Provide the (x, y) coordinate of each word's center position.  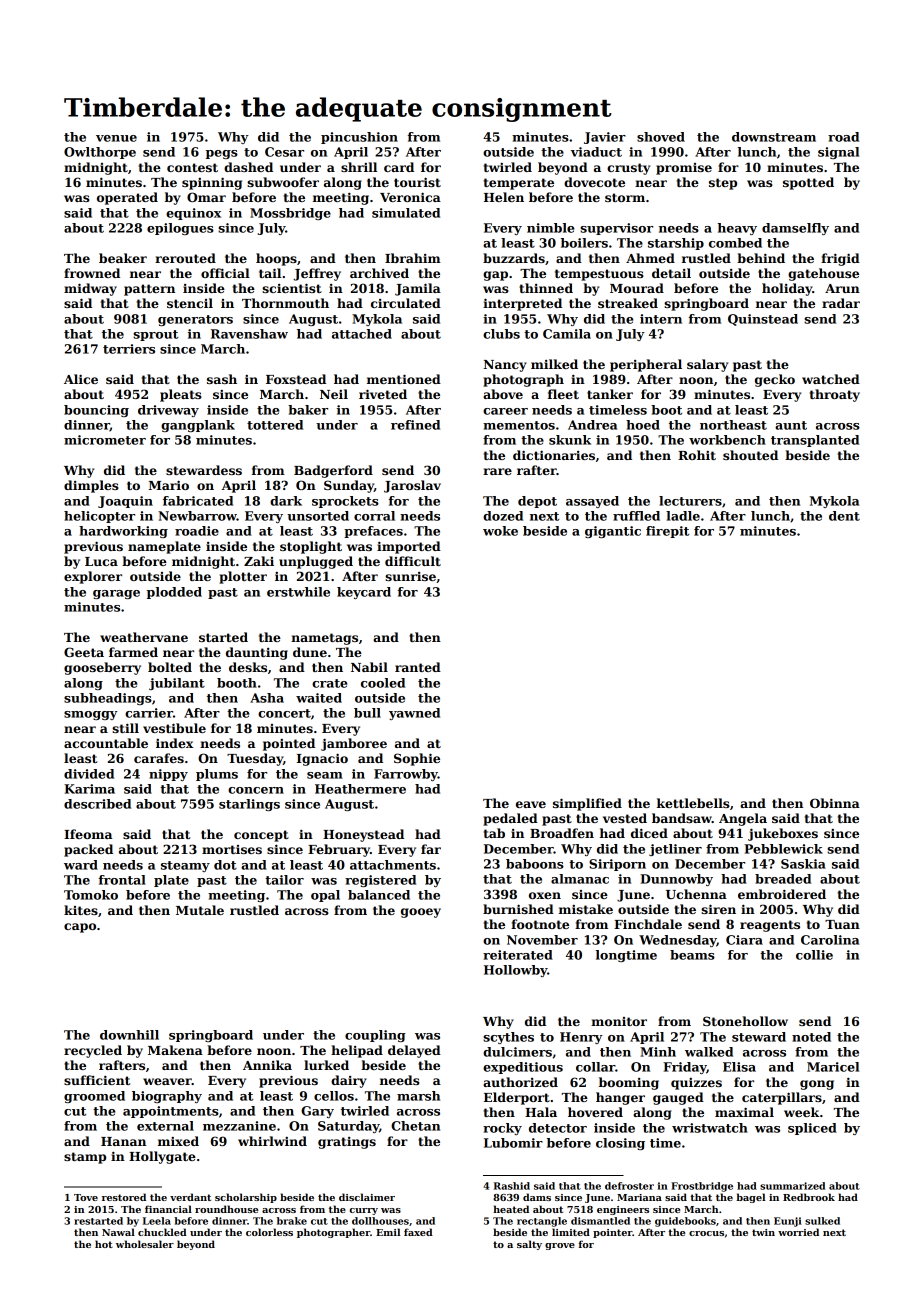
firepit (667, 532)
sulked (822, 1221)
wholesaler (145, 1244)
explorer (93, 577)
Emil (388, 1232)
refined (415, 425)
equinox (193, 214)
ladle (683, 516)
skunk (570, 440)
